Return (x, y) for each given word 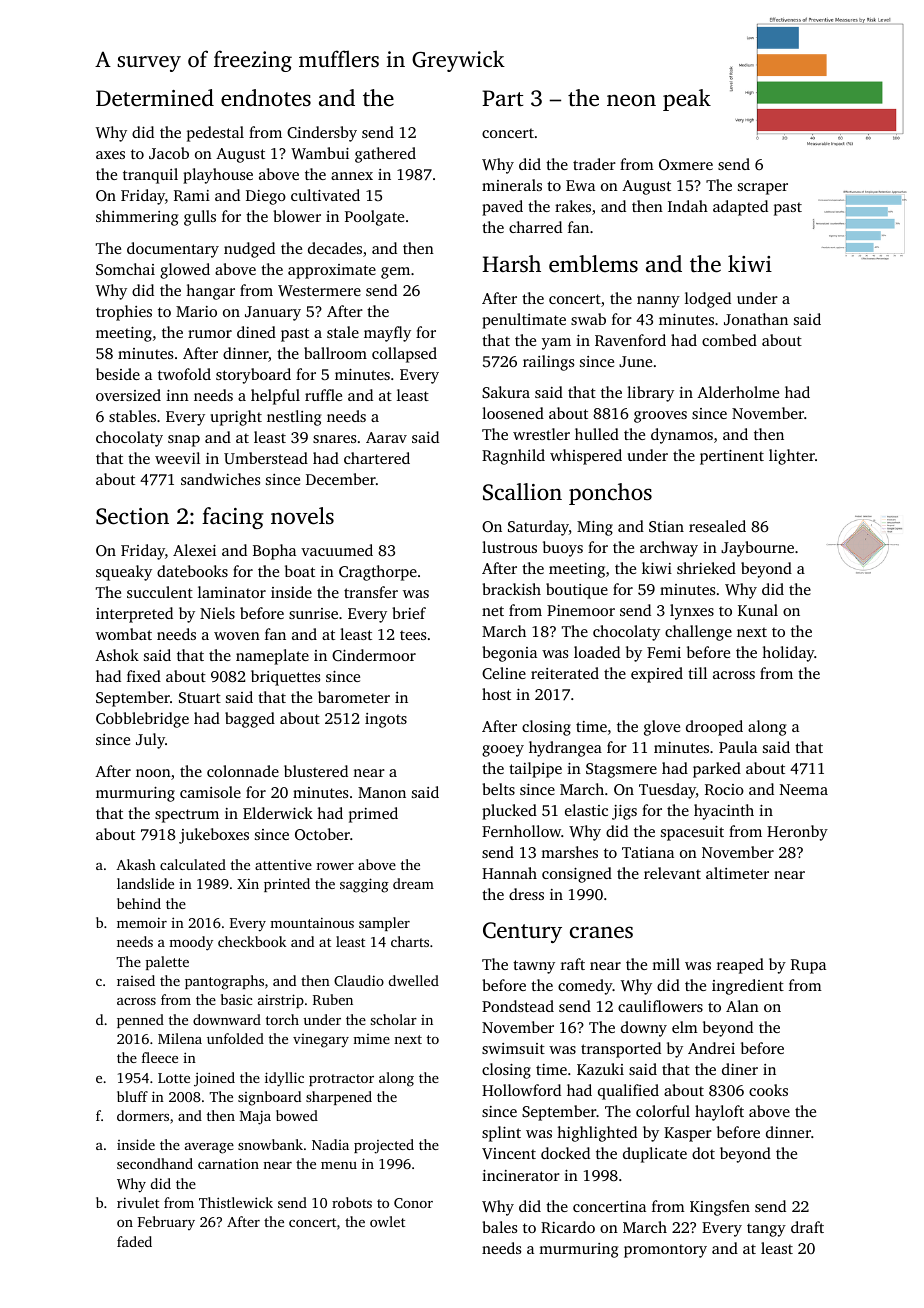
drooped (714, 728)
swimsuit (513, 1048)
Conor (413, 1203)
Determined (155, 98)
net (493, 611)
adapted (740, 208)
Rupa (808, 966)
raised (136, 980)
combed (729, 340)
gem (395, 273)
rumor (210, 334)
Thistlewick (236, 1202)
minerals (512, 185)
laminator (232, 592)
